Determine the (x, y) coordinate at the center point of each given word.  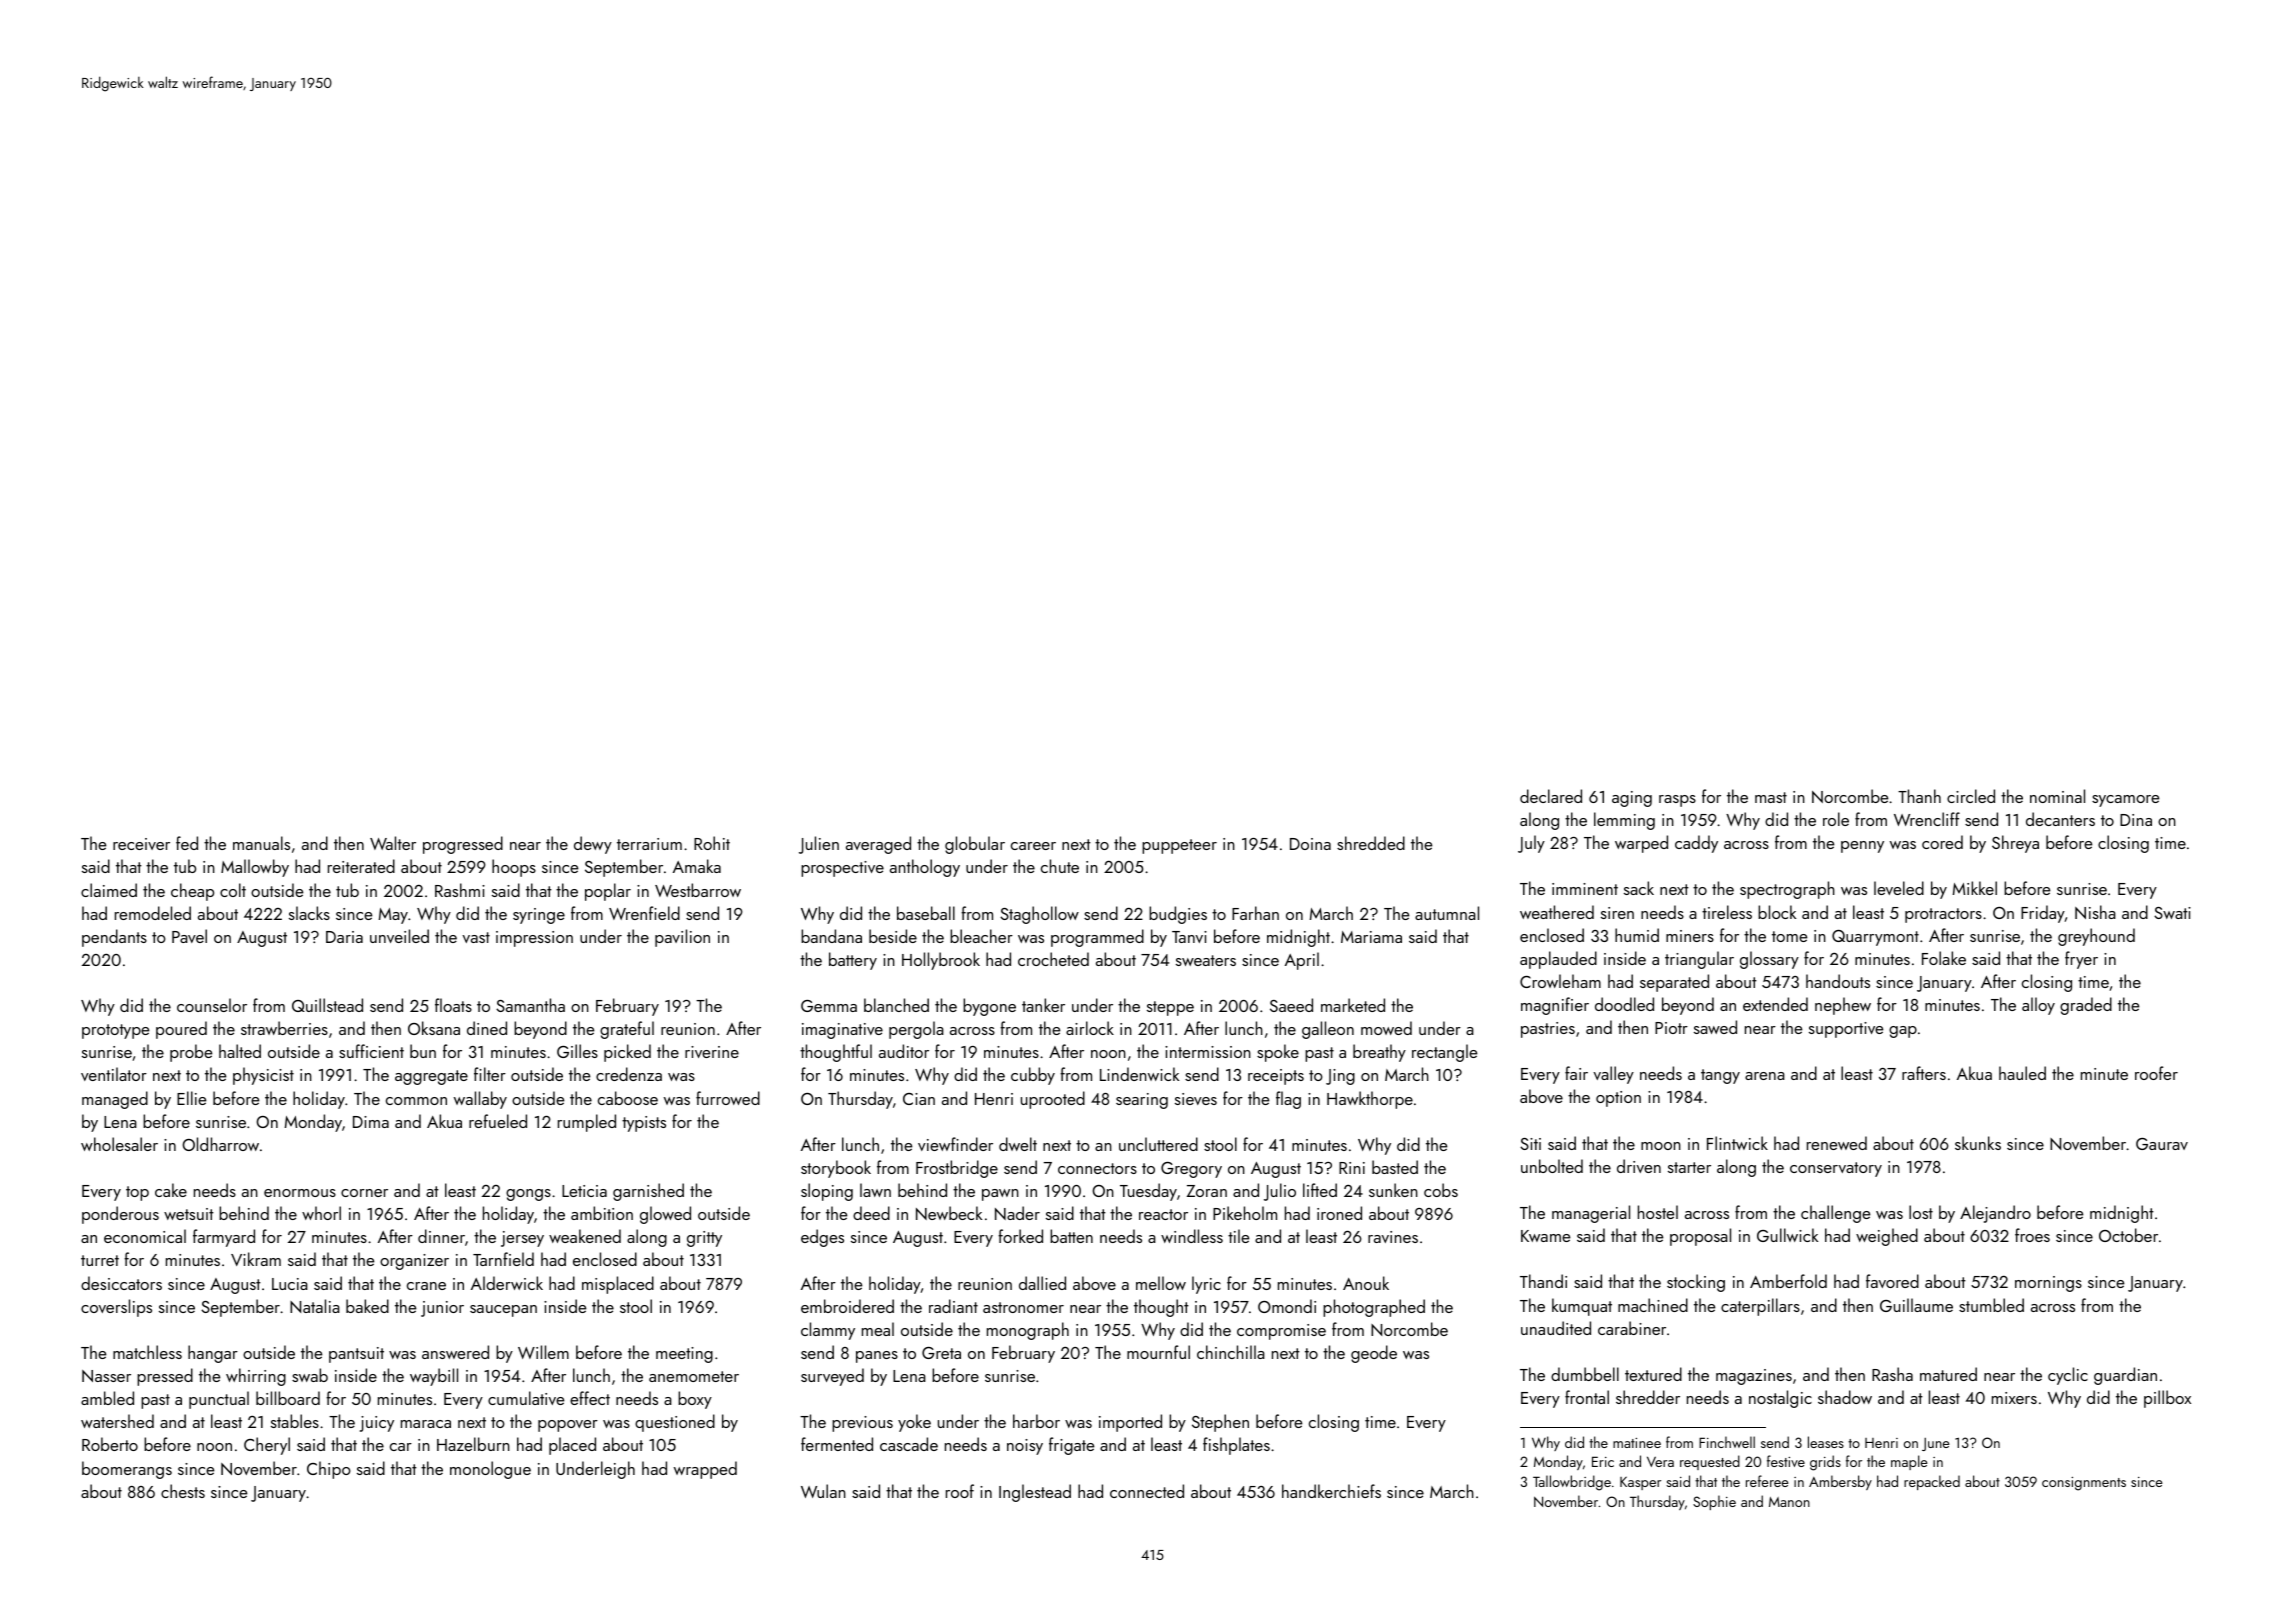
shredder (1648, 1397)
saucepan (503, 1311)
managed (115, 1100)
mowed (1386, 1028)
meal (878, 1329)
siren (1617, 913)
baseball (926, 913)
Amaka (697, 866)
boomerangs (127, 1470)
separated (1674, 983)
